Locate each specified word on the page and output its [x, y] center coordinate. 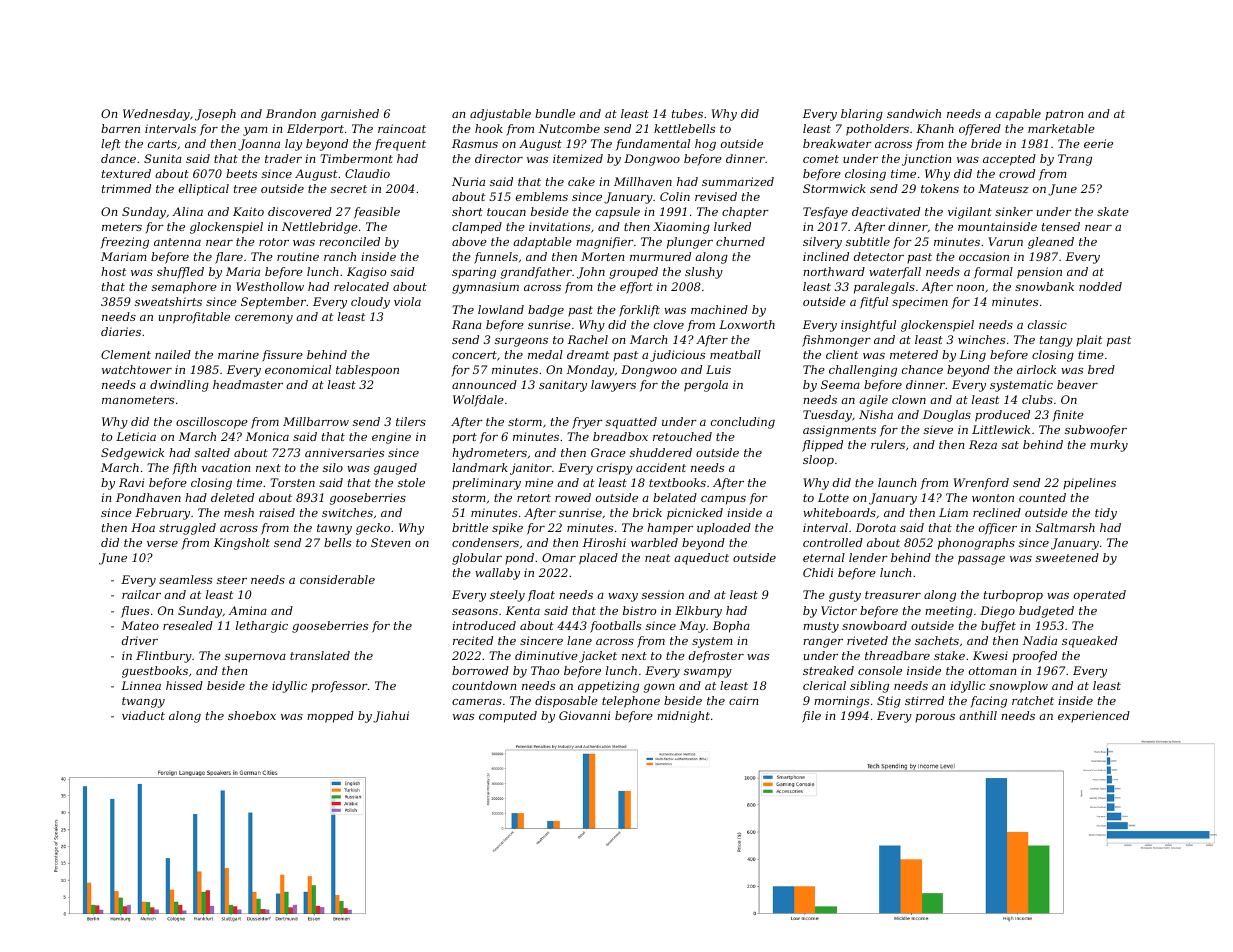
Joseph [215, 115]
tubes [687, 113]
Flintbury [164, 657]
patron [1064, 115]
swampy [708, 673]
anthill [978, 715]
